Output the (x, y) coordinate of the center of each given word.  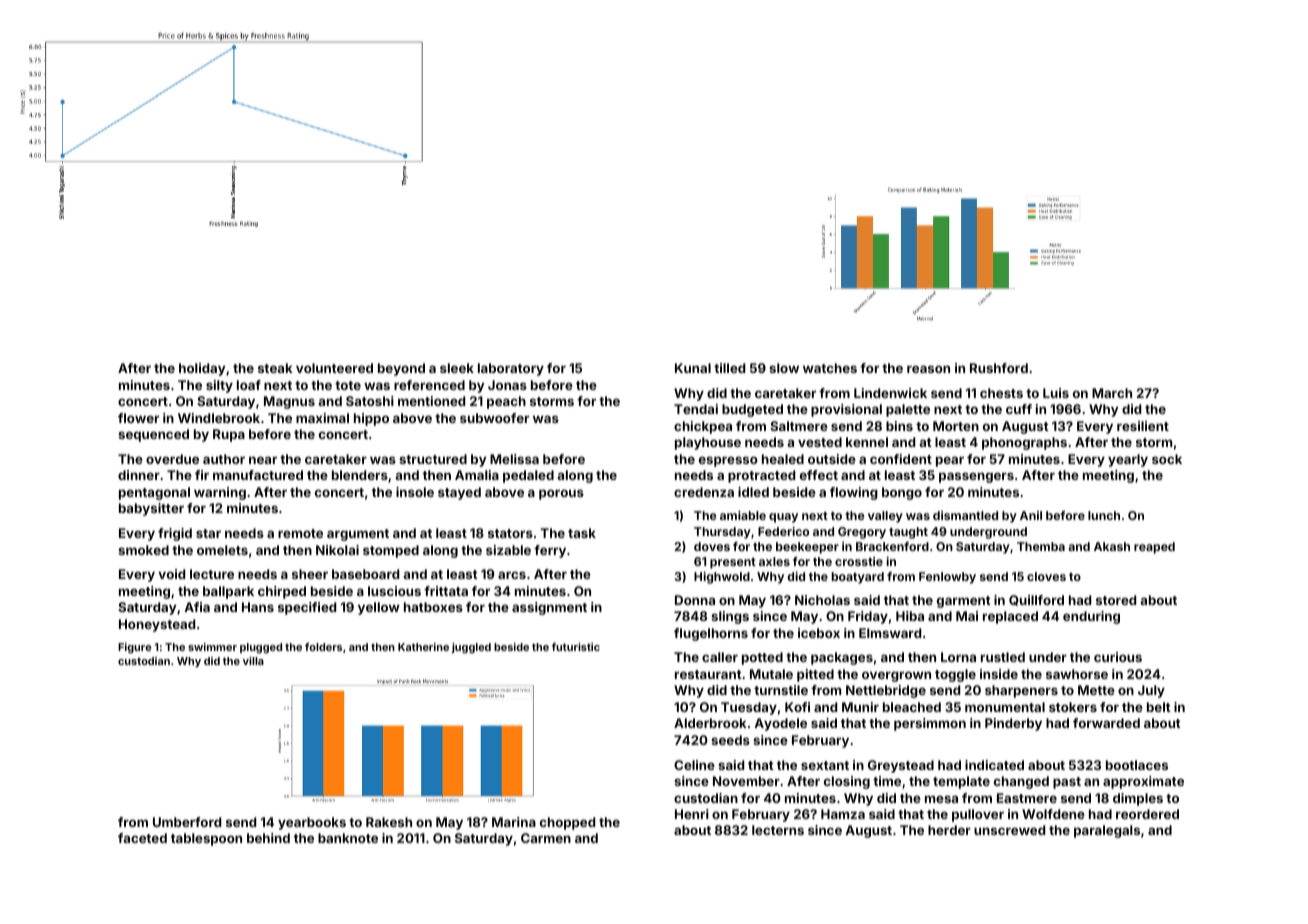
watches (830, 368)
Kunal (693, 368)
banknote (348, 838)
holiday (202, 369)
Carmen (546, 838)
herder (949, 830)
